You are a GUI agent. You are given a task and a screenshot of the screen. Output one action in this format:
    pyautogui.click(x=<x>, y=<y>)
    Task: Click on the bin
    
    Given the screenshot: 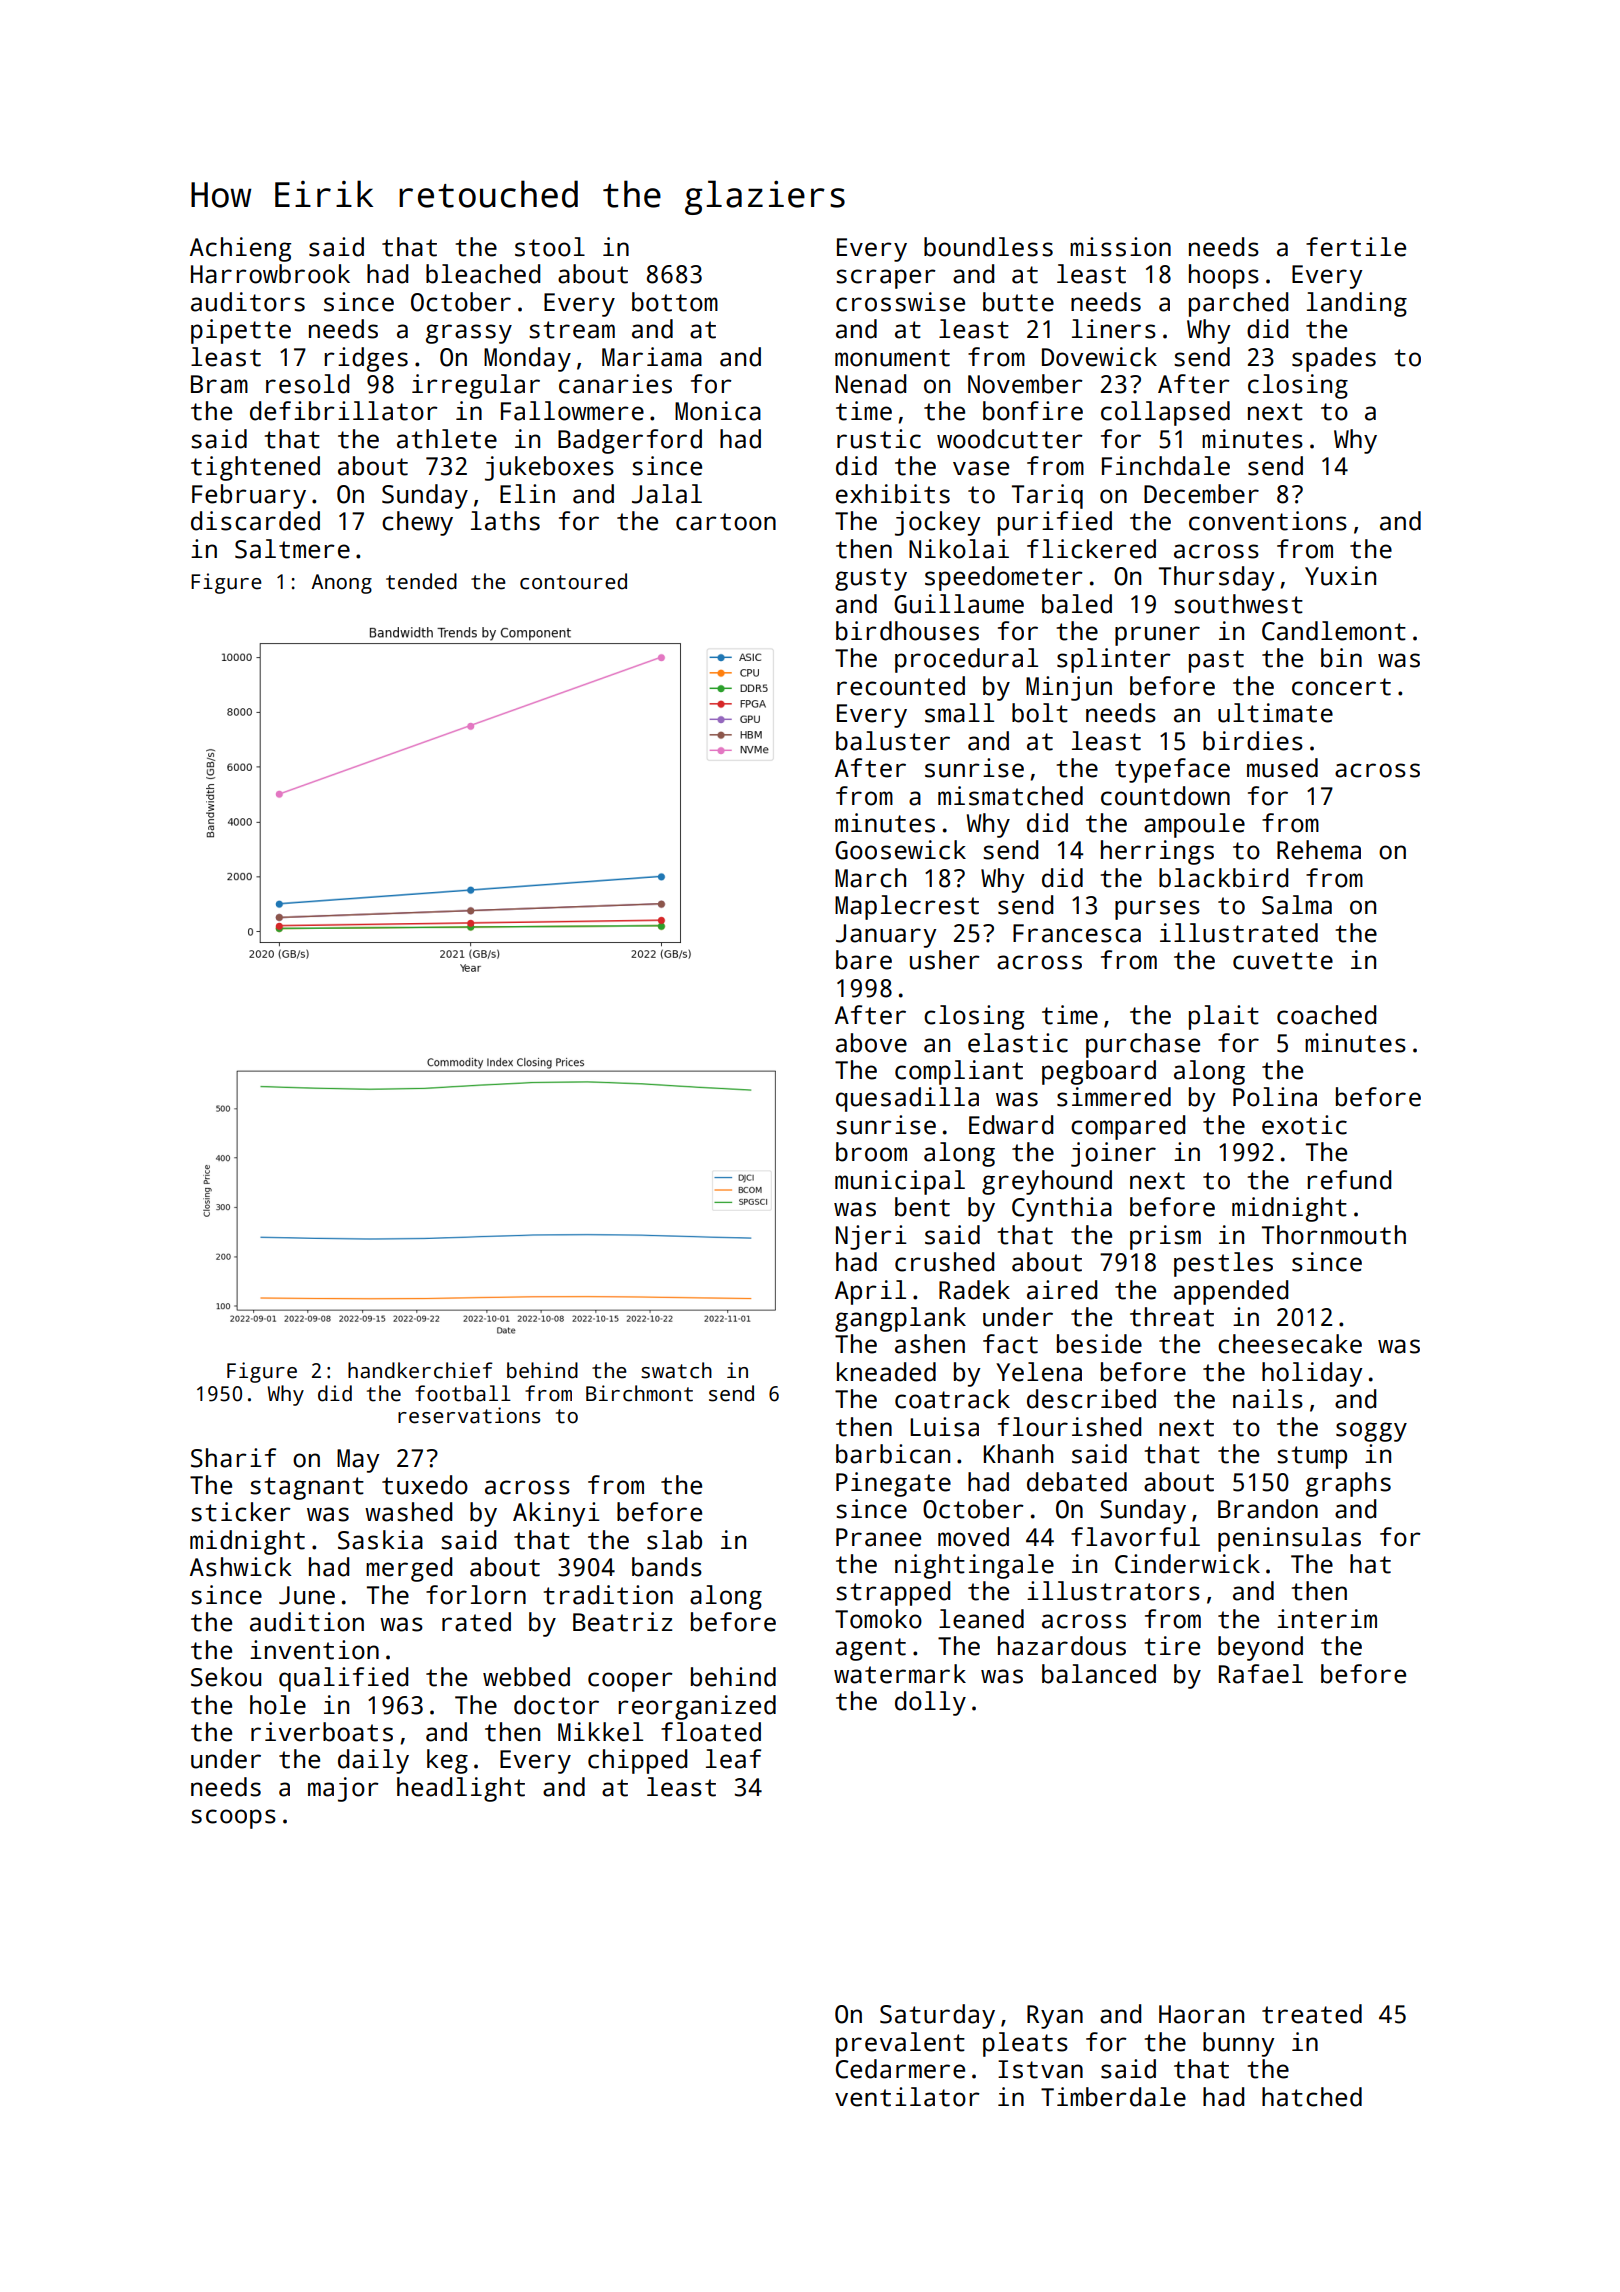 What is the action you would take?
    pyautogui.click(x=1341, y=658)
